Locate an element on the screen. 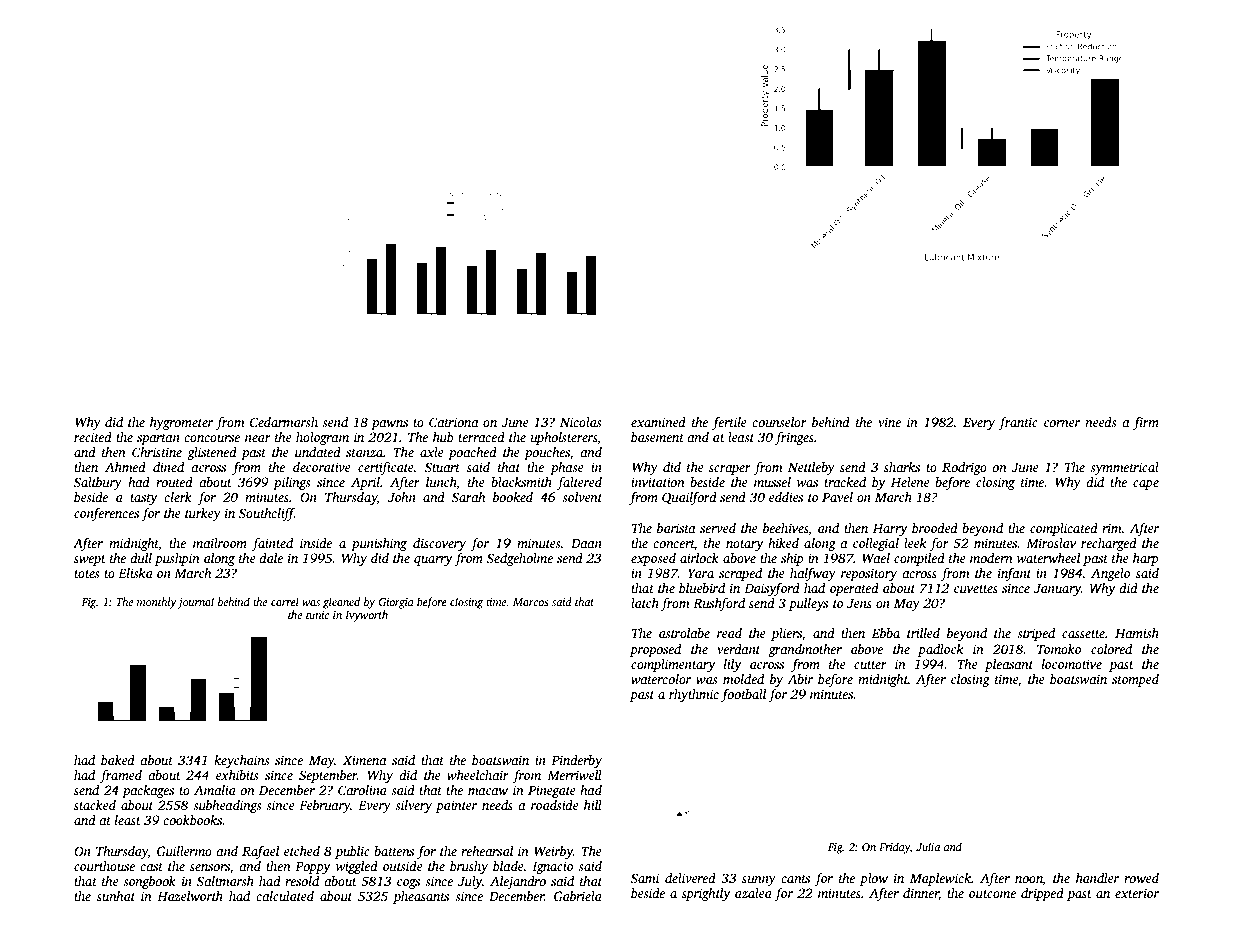  Julia is located at coordinates (928, 846).
